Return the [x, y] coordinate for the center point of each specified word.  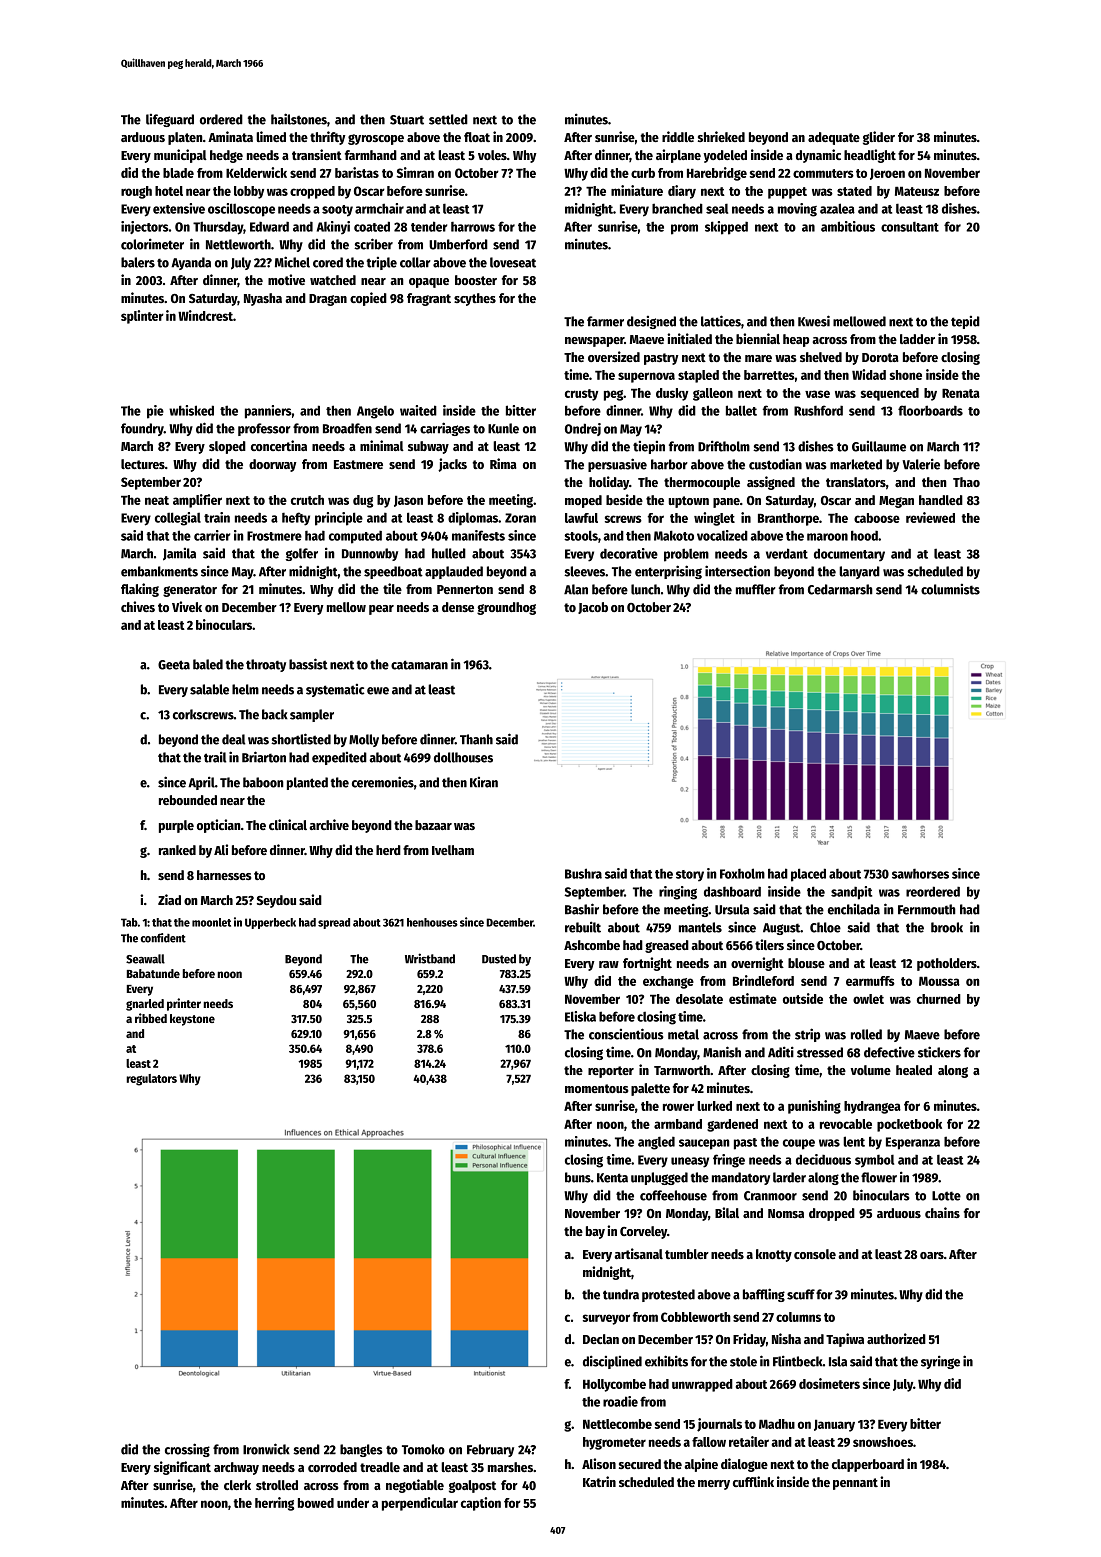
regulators [152, 1080]
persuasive [617, 465]
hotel [169, 191]
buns [578, 1177]
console [815, 1254]
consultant [910, 226]
